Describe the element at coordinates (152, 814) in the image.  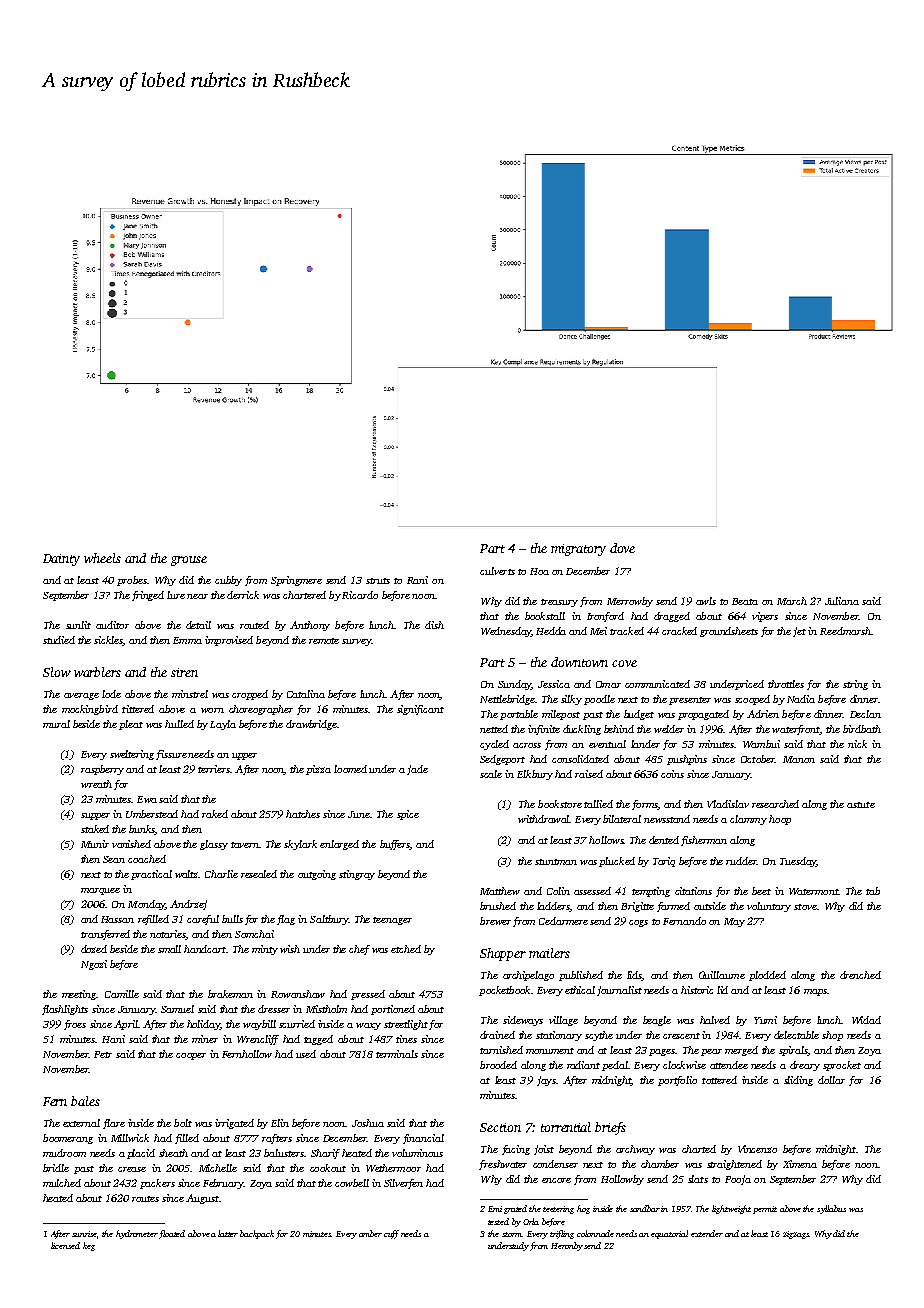
I see `Umberstead` at that location.
